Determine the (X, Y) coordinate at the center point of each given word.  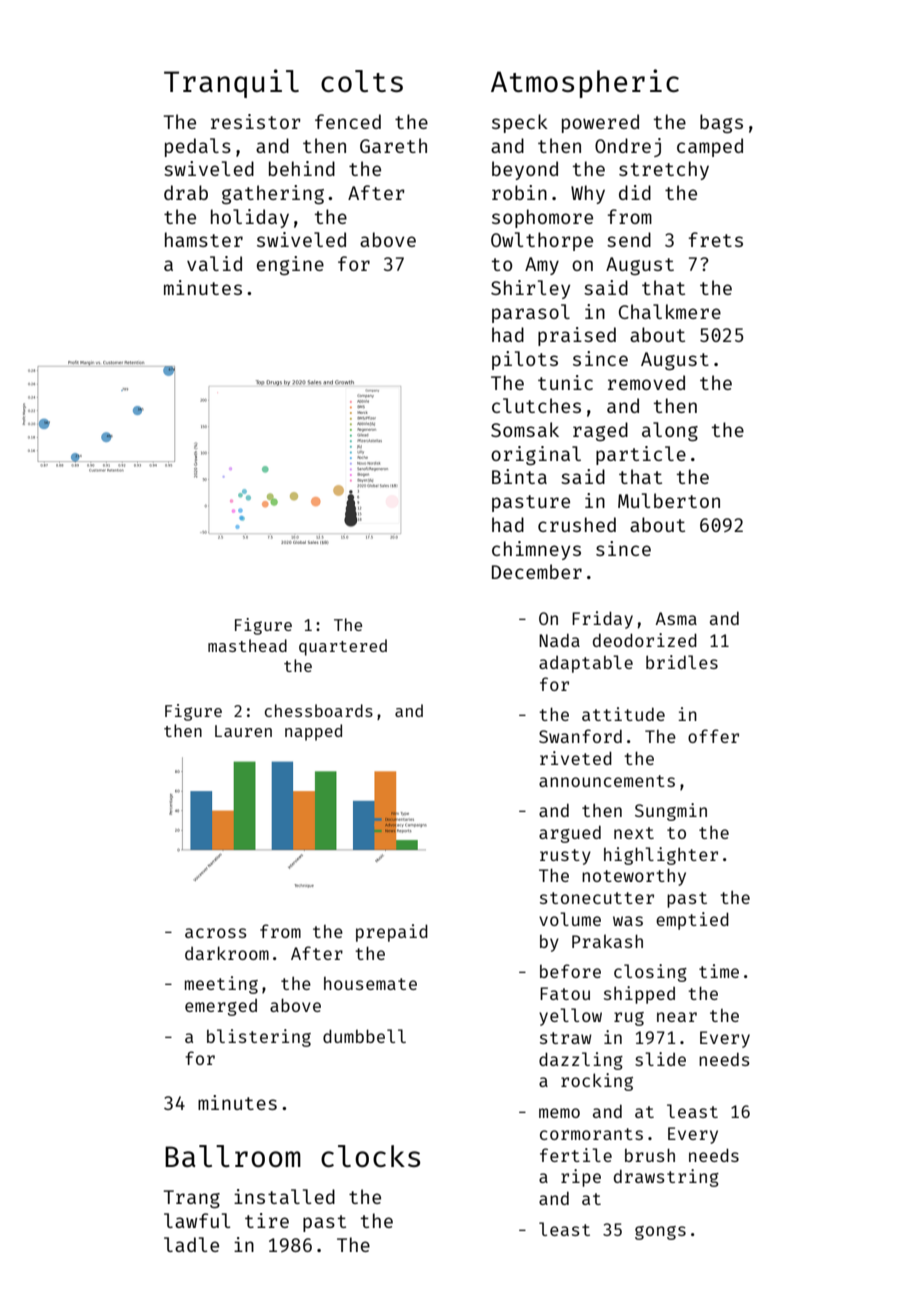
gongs (660, 1233)
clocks (370, 1156)
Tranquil (231, 83)
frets (716, 239)
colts (362, 81)
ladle (191, 1244)
